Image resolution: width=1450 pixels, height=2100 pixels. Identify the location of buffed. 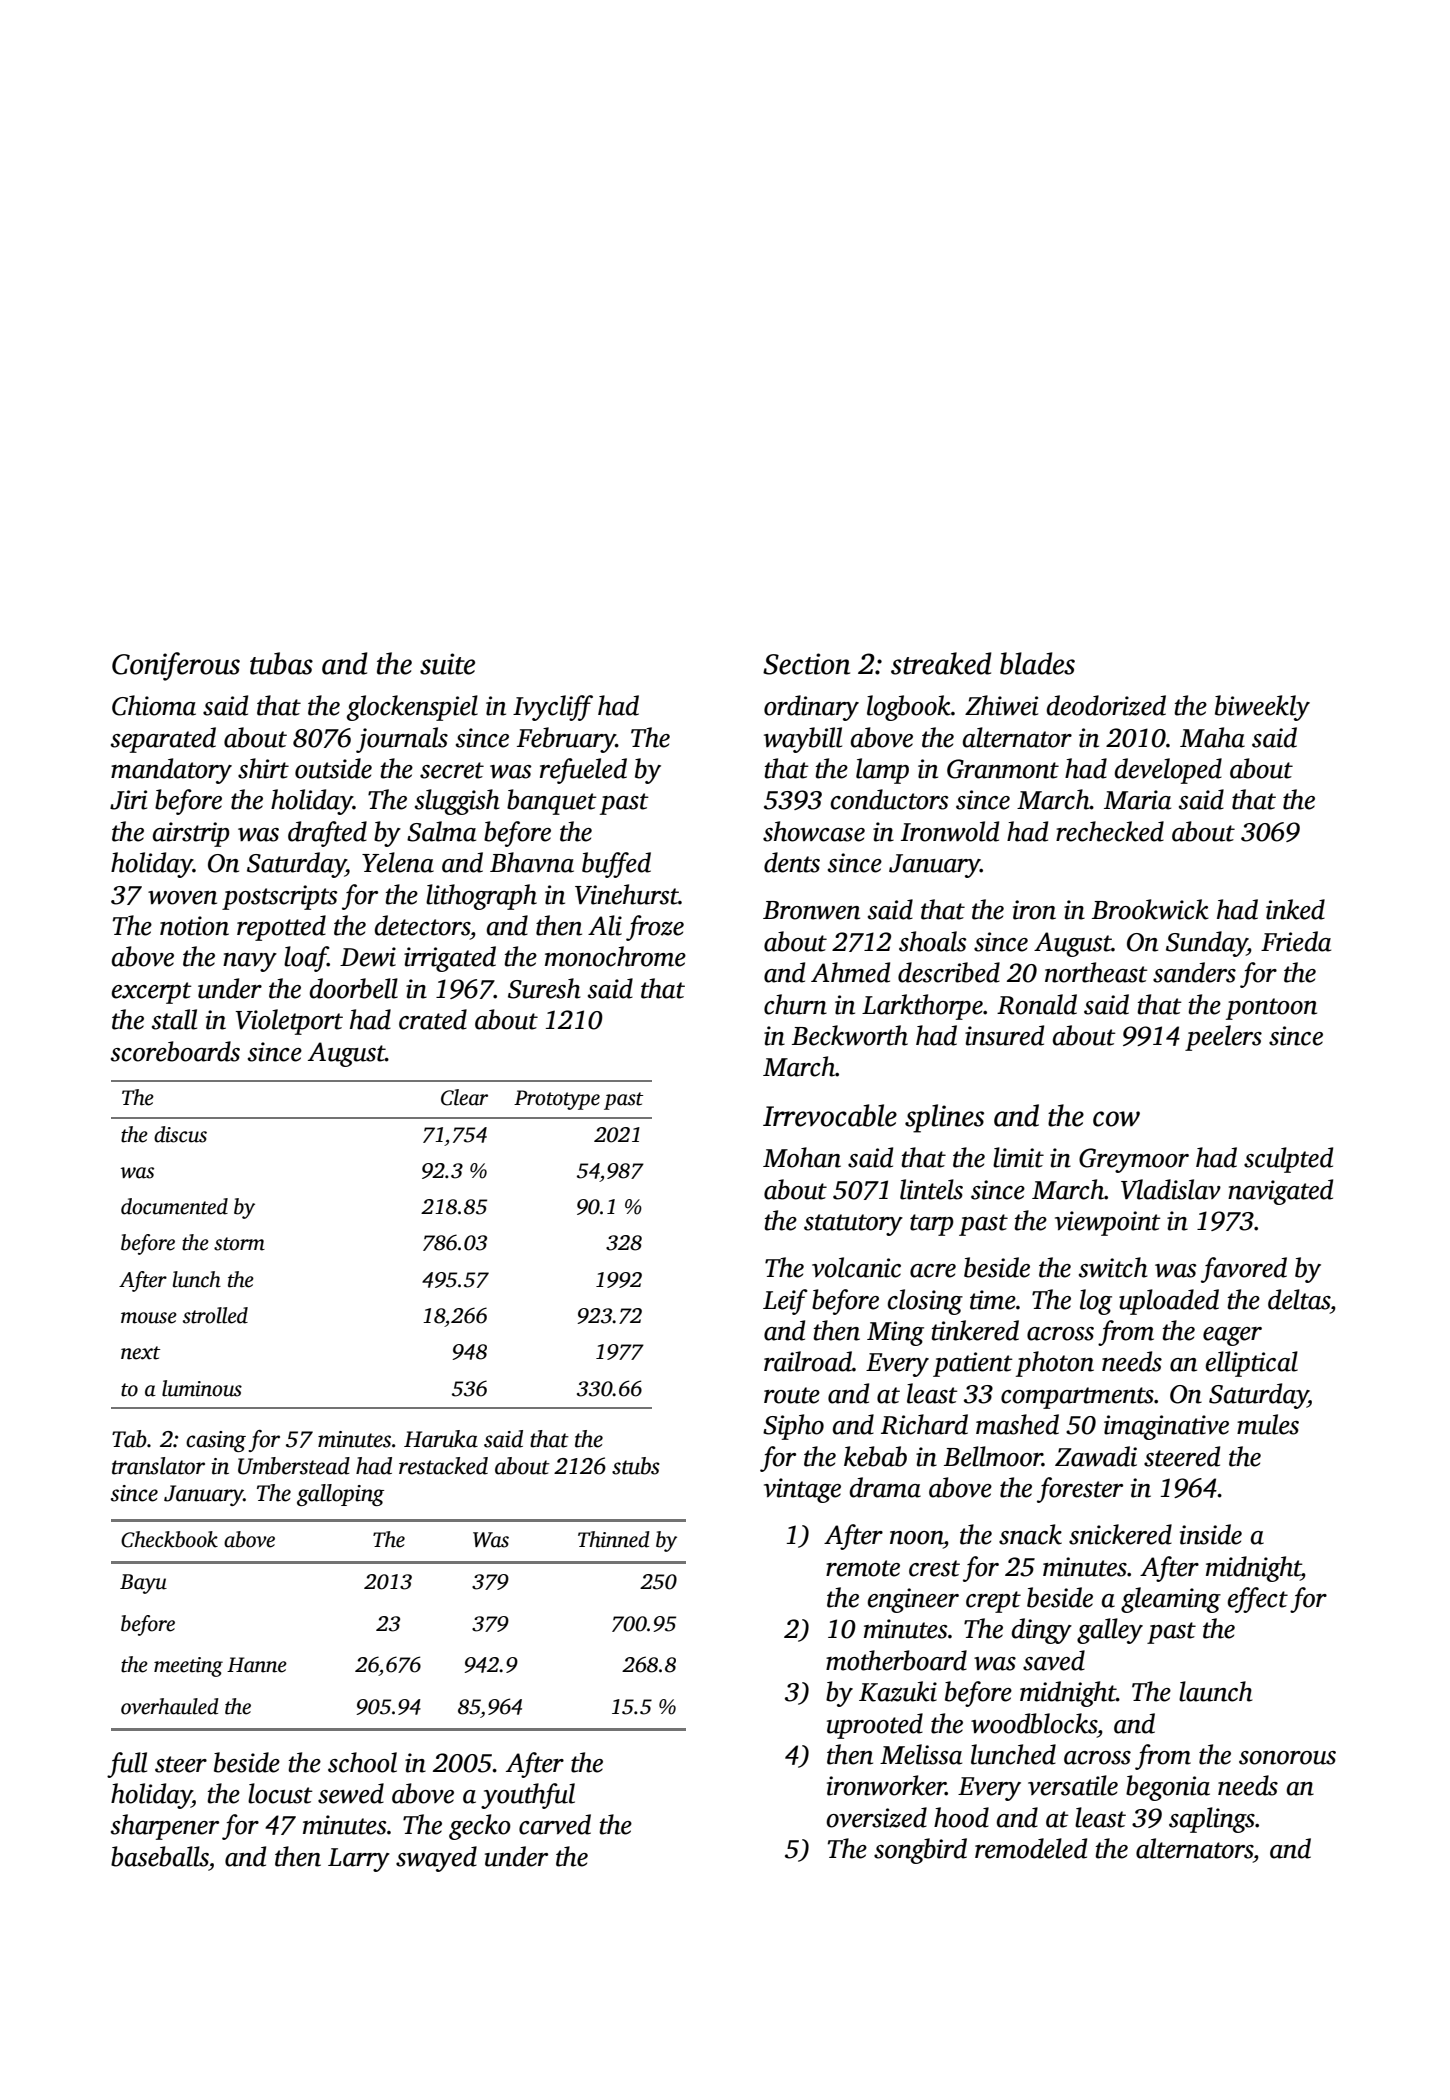
(616, 865).
